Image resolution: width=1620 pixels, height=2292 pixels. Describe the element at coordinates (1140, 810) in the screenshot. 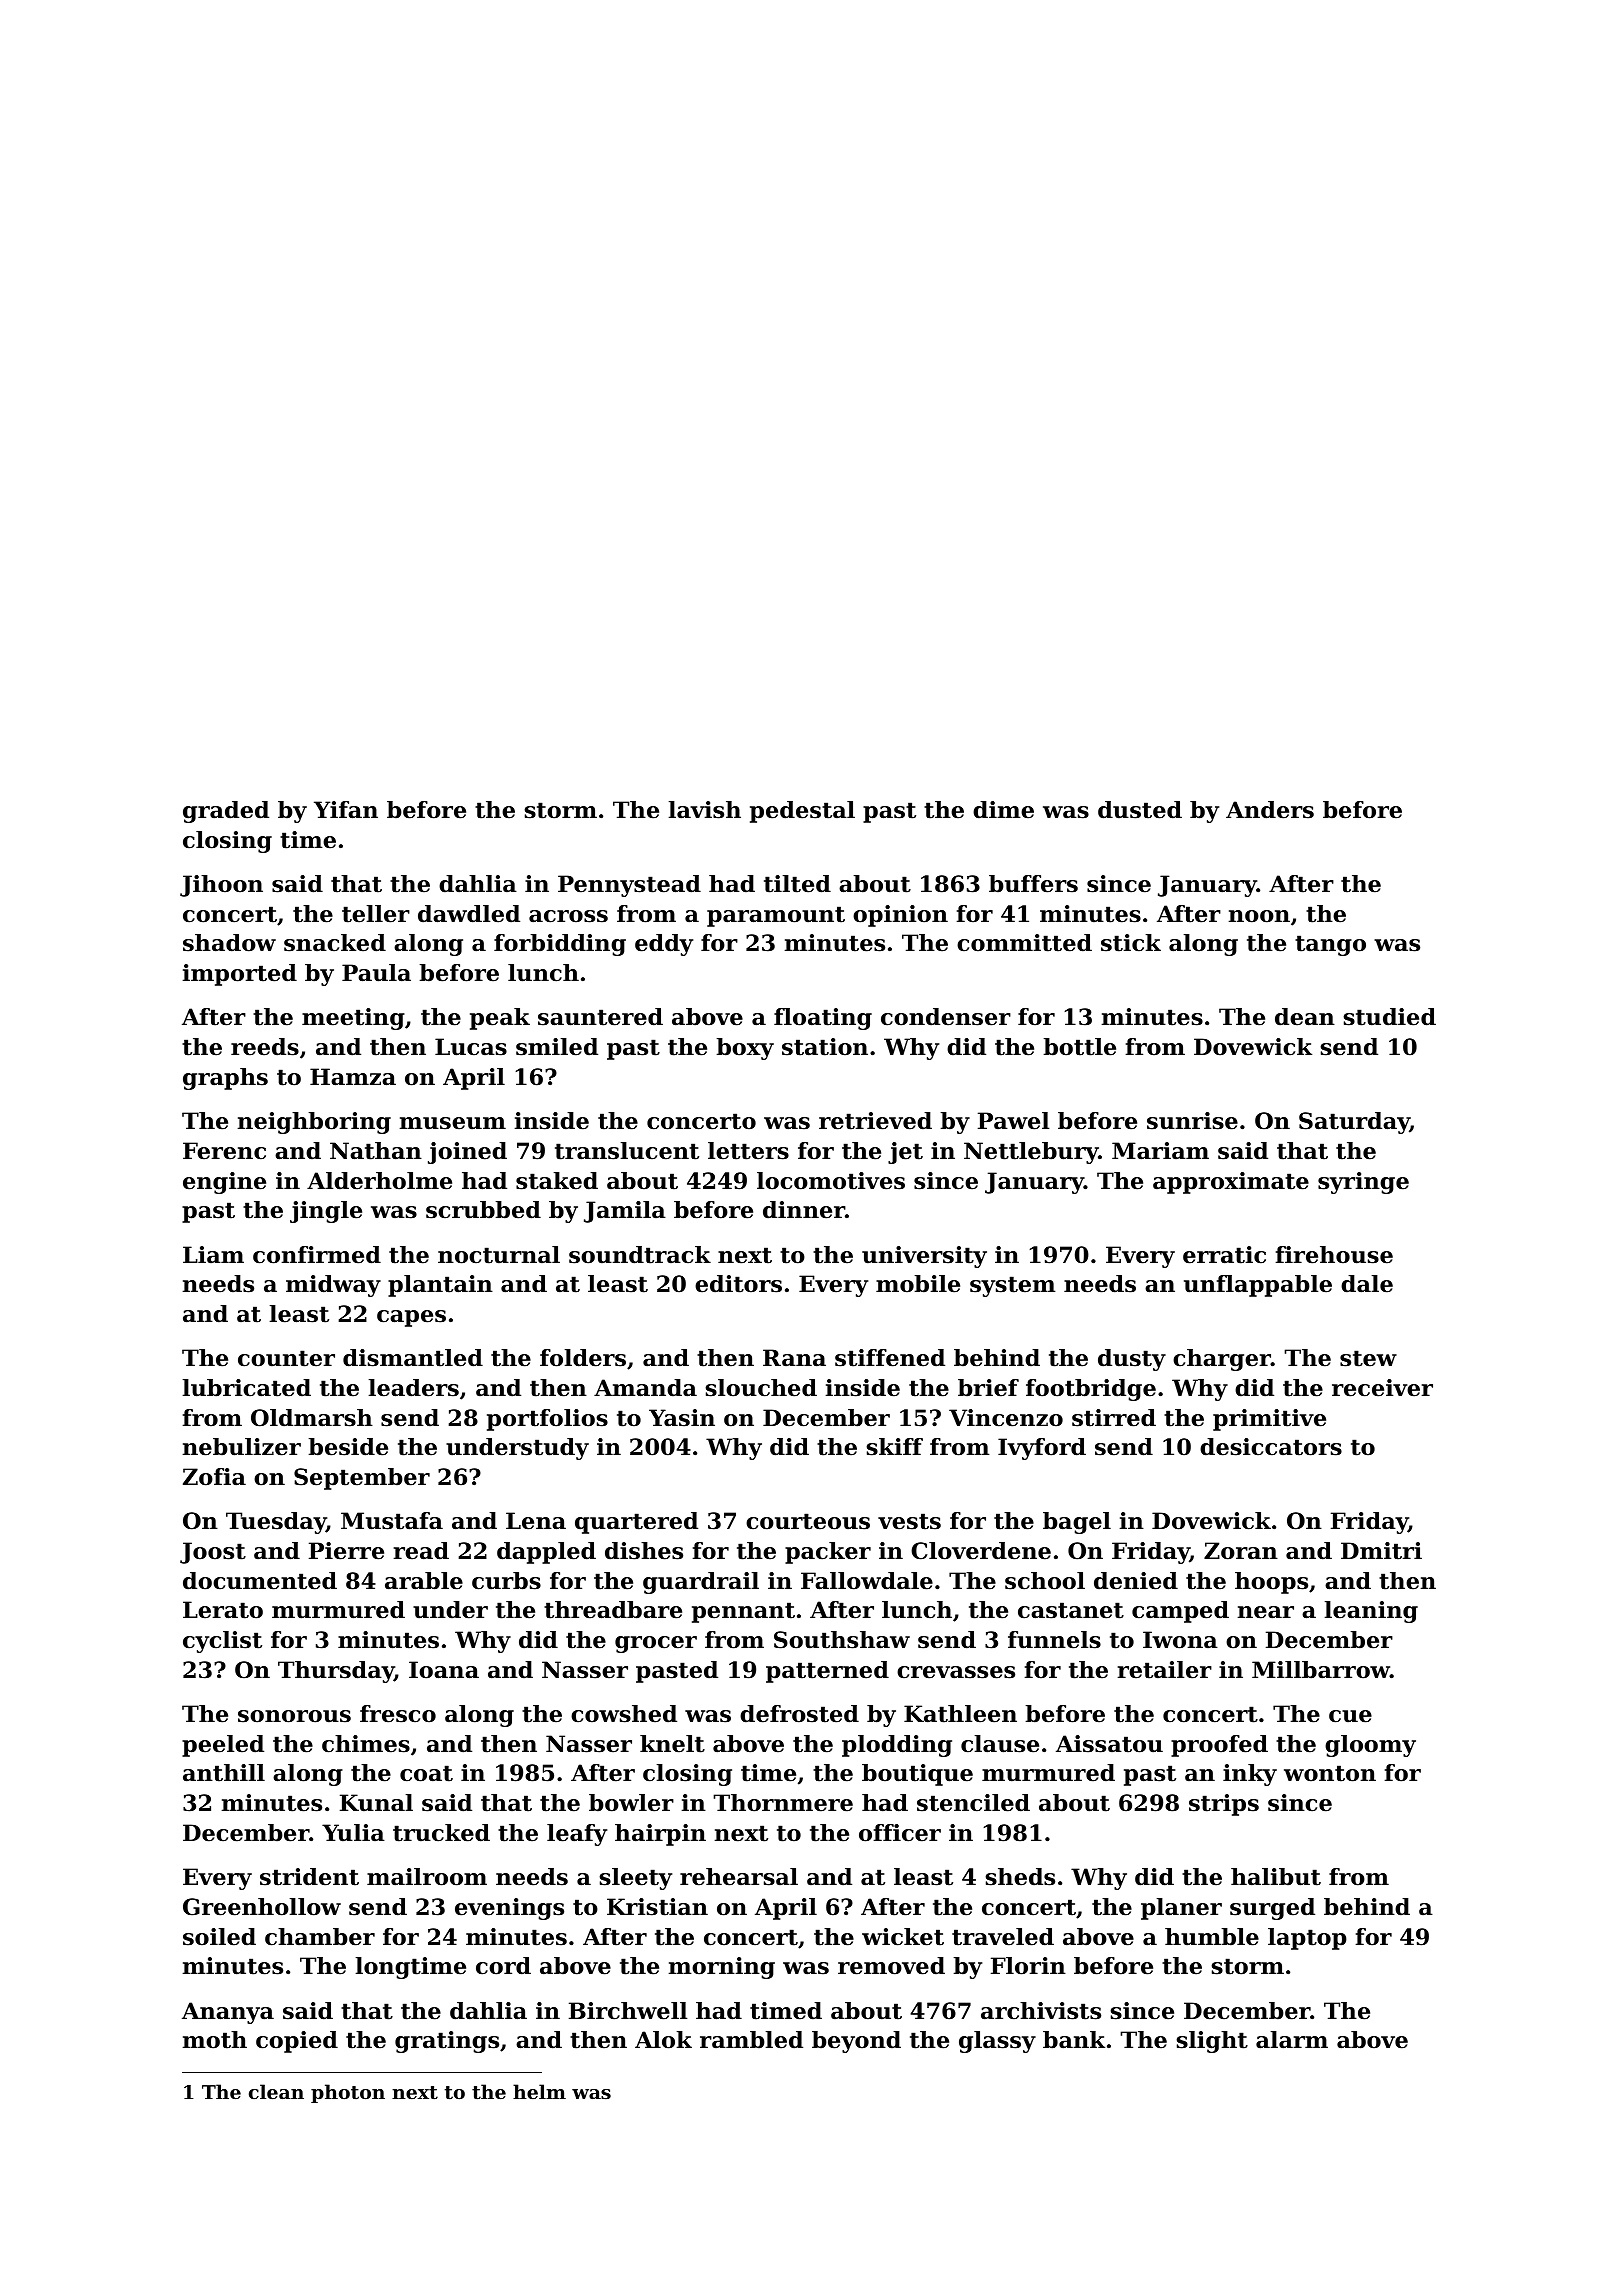

I see `dusted` at that location.
